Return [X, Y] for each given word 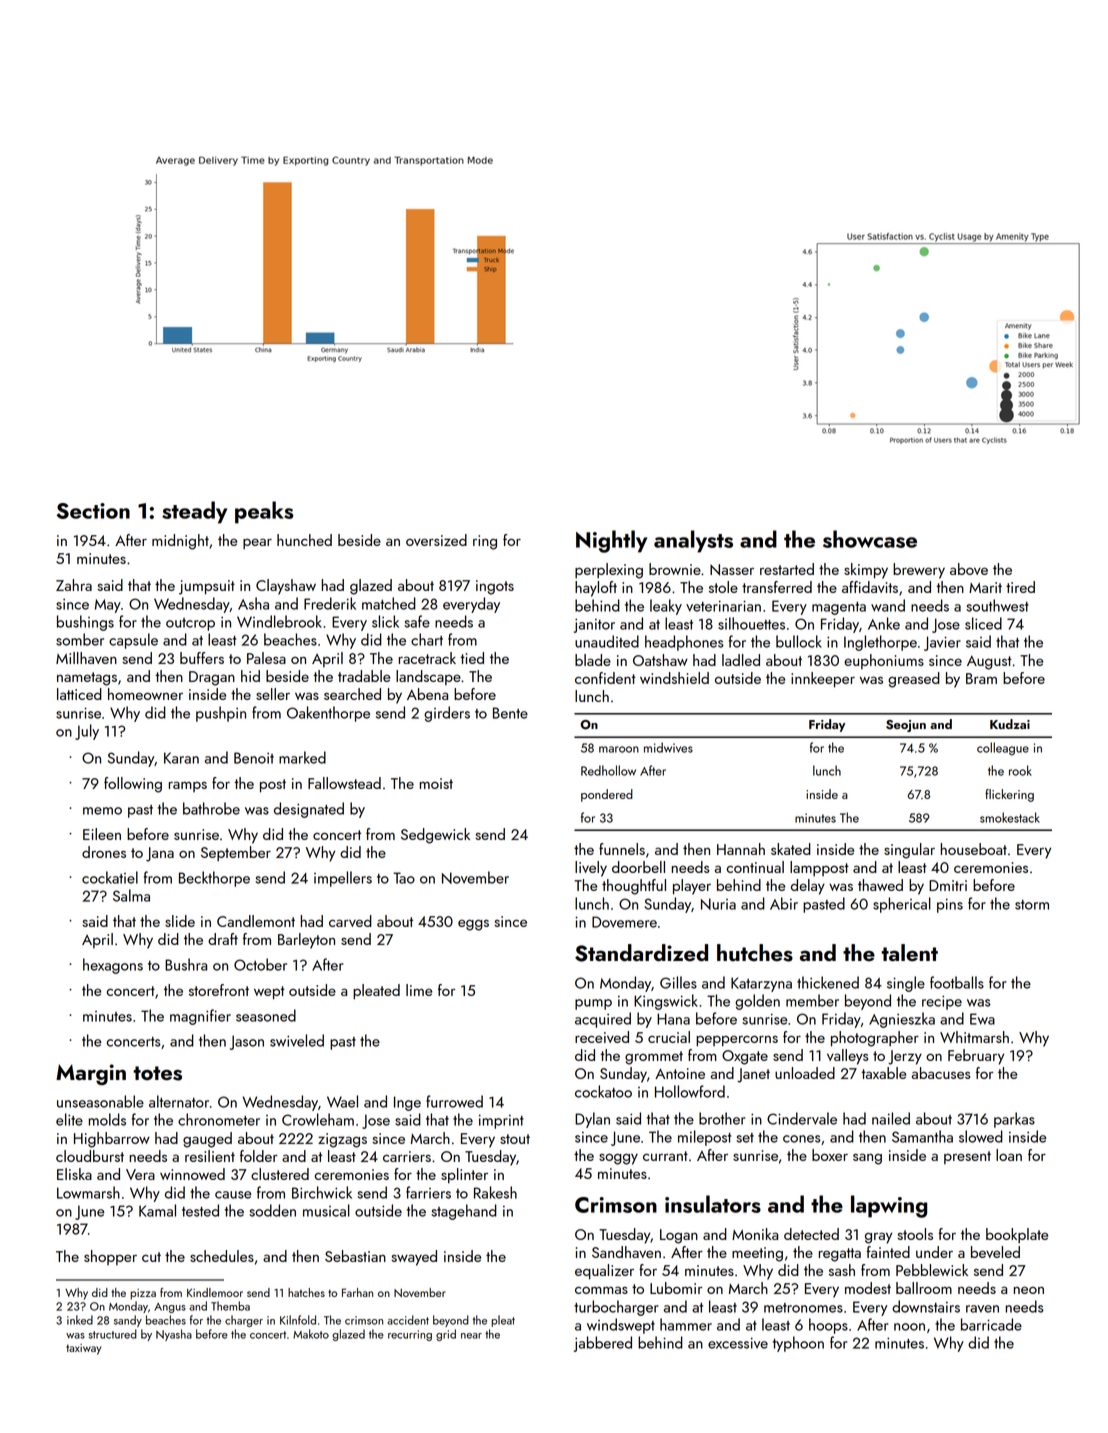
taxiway [83, 1349]
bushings [85, 623]
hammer [686, 1324]
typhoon [798, 1344]
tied [472, 658]
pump [593, 1004]
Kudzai [1010, 724]
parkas [1014, 1120]
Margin [91, 1074]
